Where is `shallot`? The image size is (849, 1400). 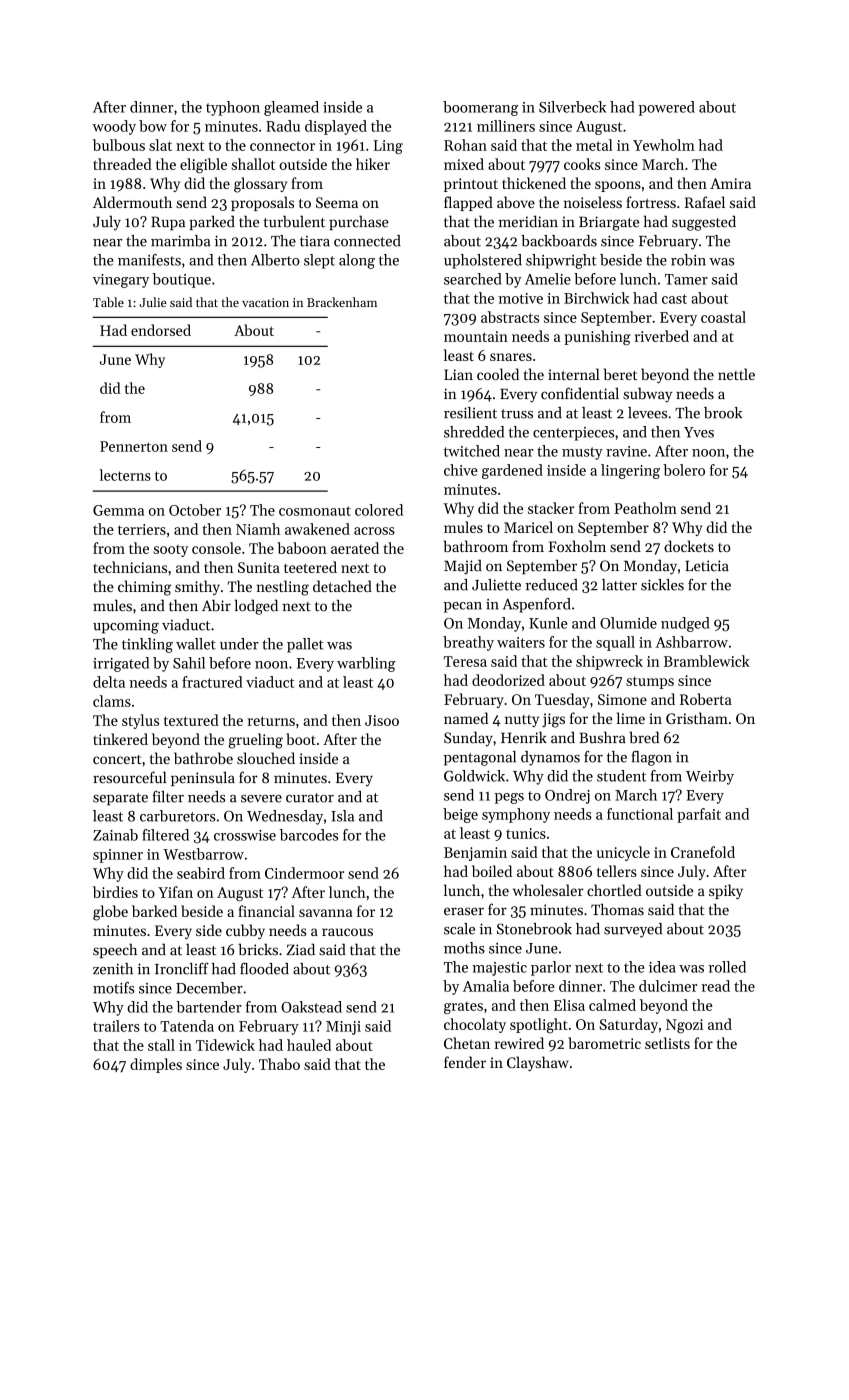
shallot is located at coordinates (253, 164).
